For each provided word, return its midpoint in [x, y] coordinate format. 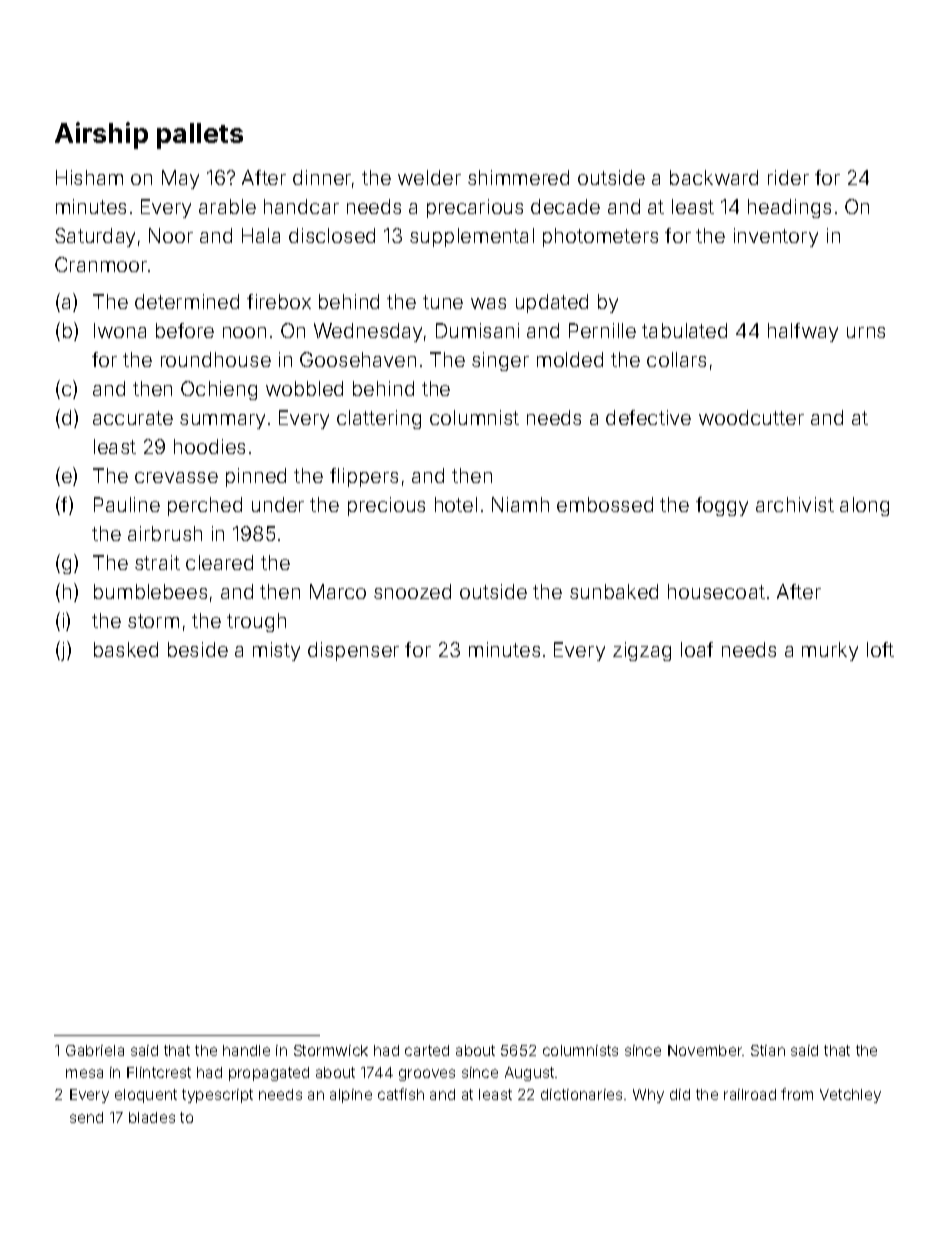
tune [443, 302]
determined [187, 301]
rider [788, 177]
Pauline [127, 504]
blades [152, 1117]
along [864, 506]
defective [648, 417]
